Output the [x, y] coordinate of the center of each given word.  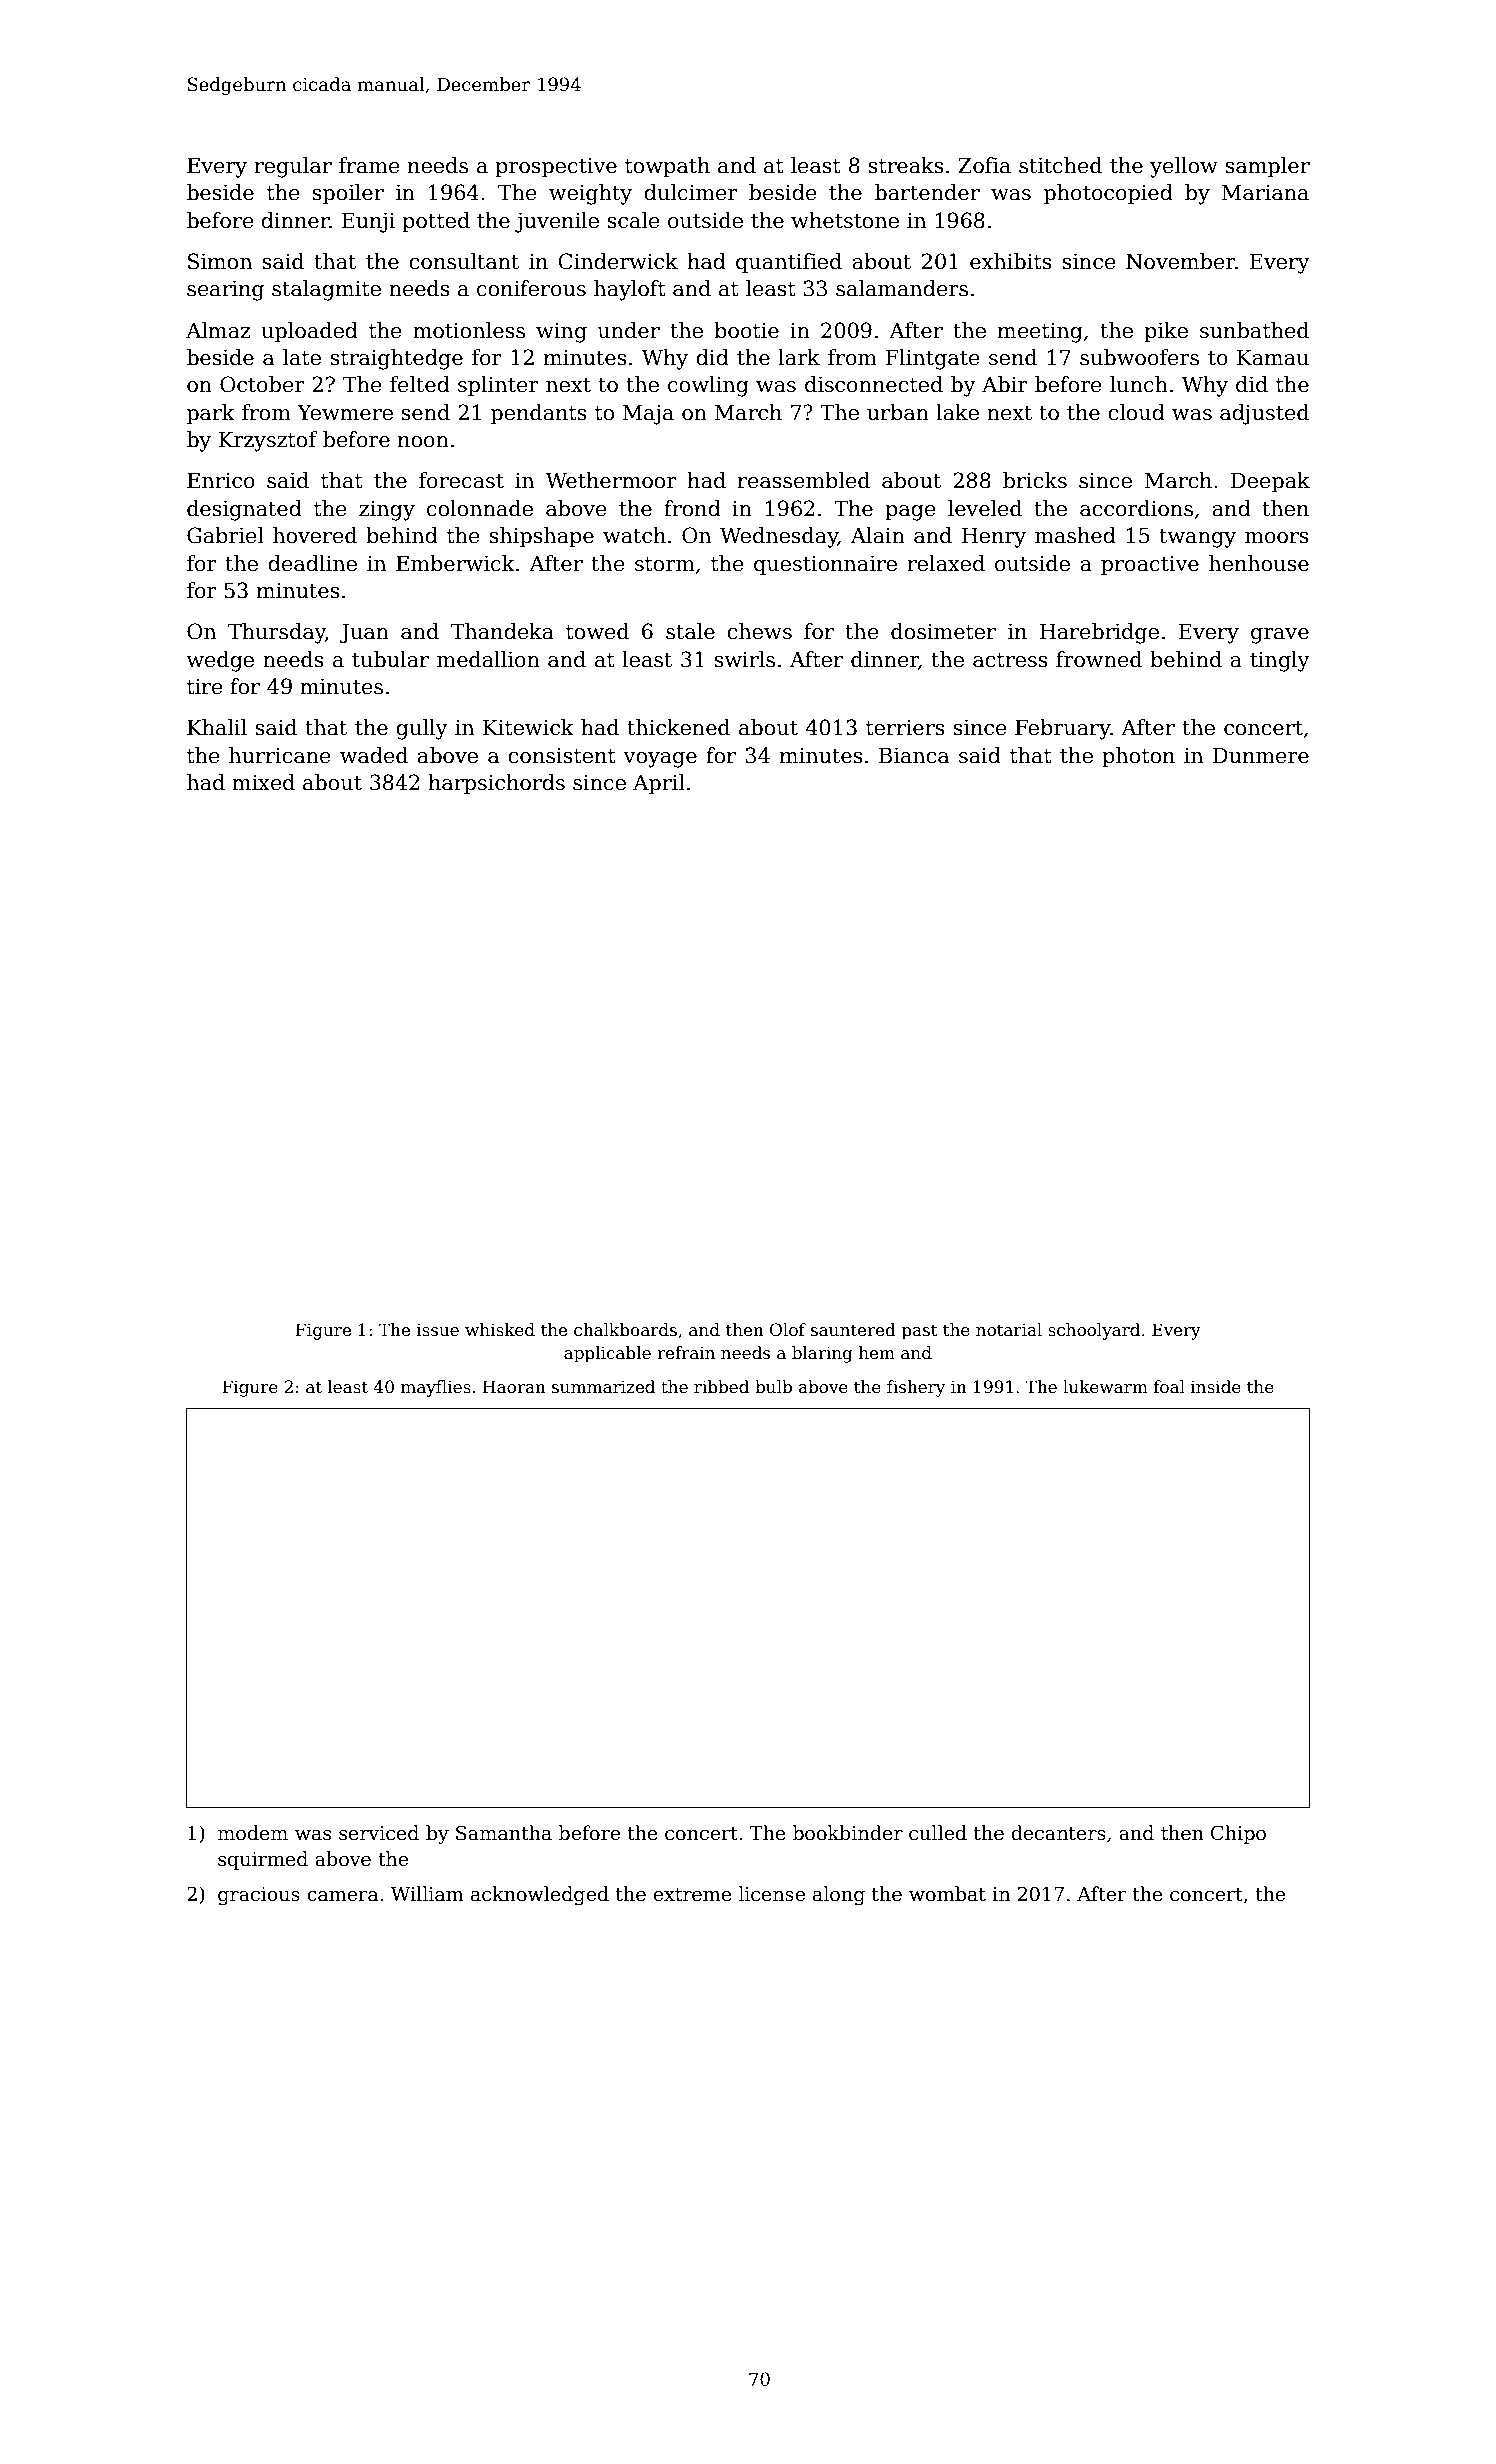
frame [369, 165]
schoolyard [1094, 1331]
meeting [1040, 333]
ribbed [721, 1387]
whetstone [845, 220]
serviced [379, 1833]
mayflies [436, 1388]
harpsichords [496, 784]
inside [1216, 1387]
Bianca [914, 755]
